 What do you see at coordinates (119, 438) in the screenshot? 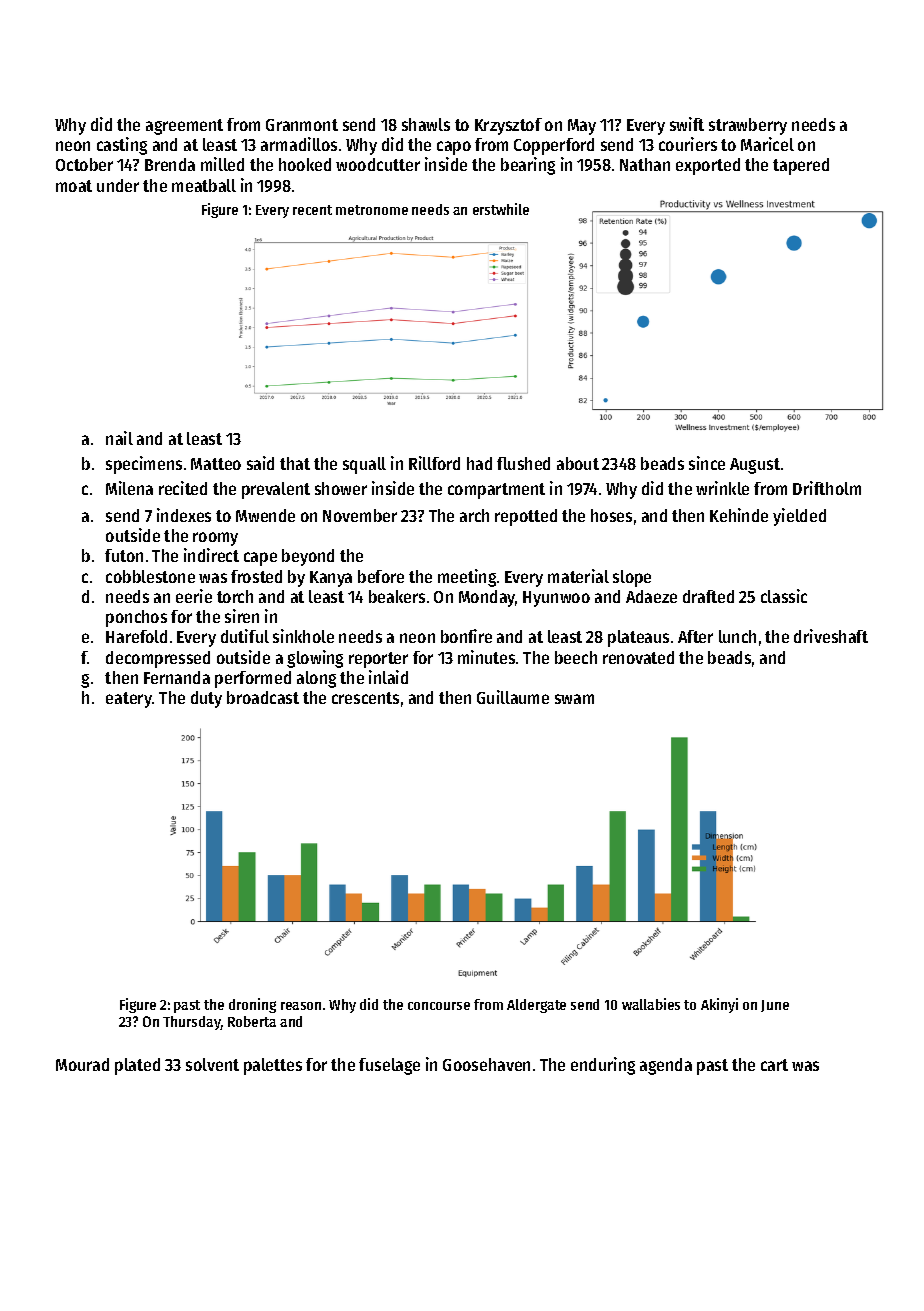
I see `nail` at bounding box center [119, 438].
